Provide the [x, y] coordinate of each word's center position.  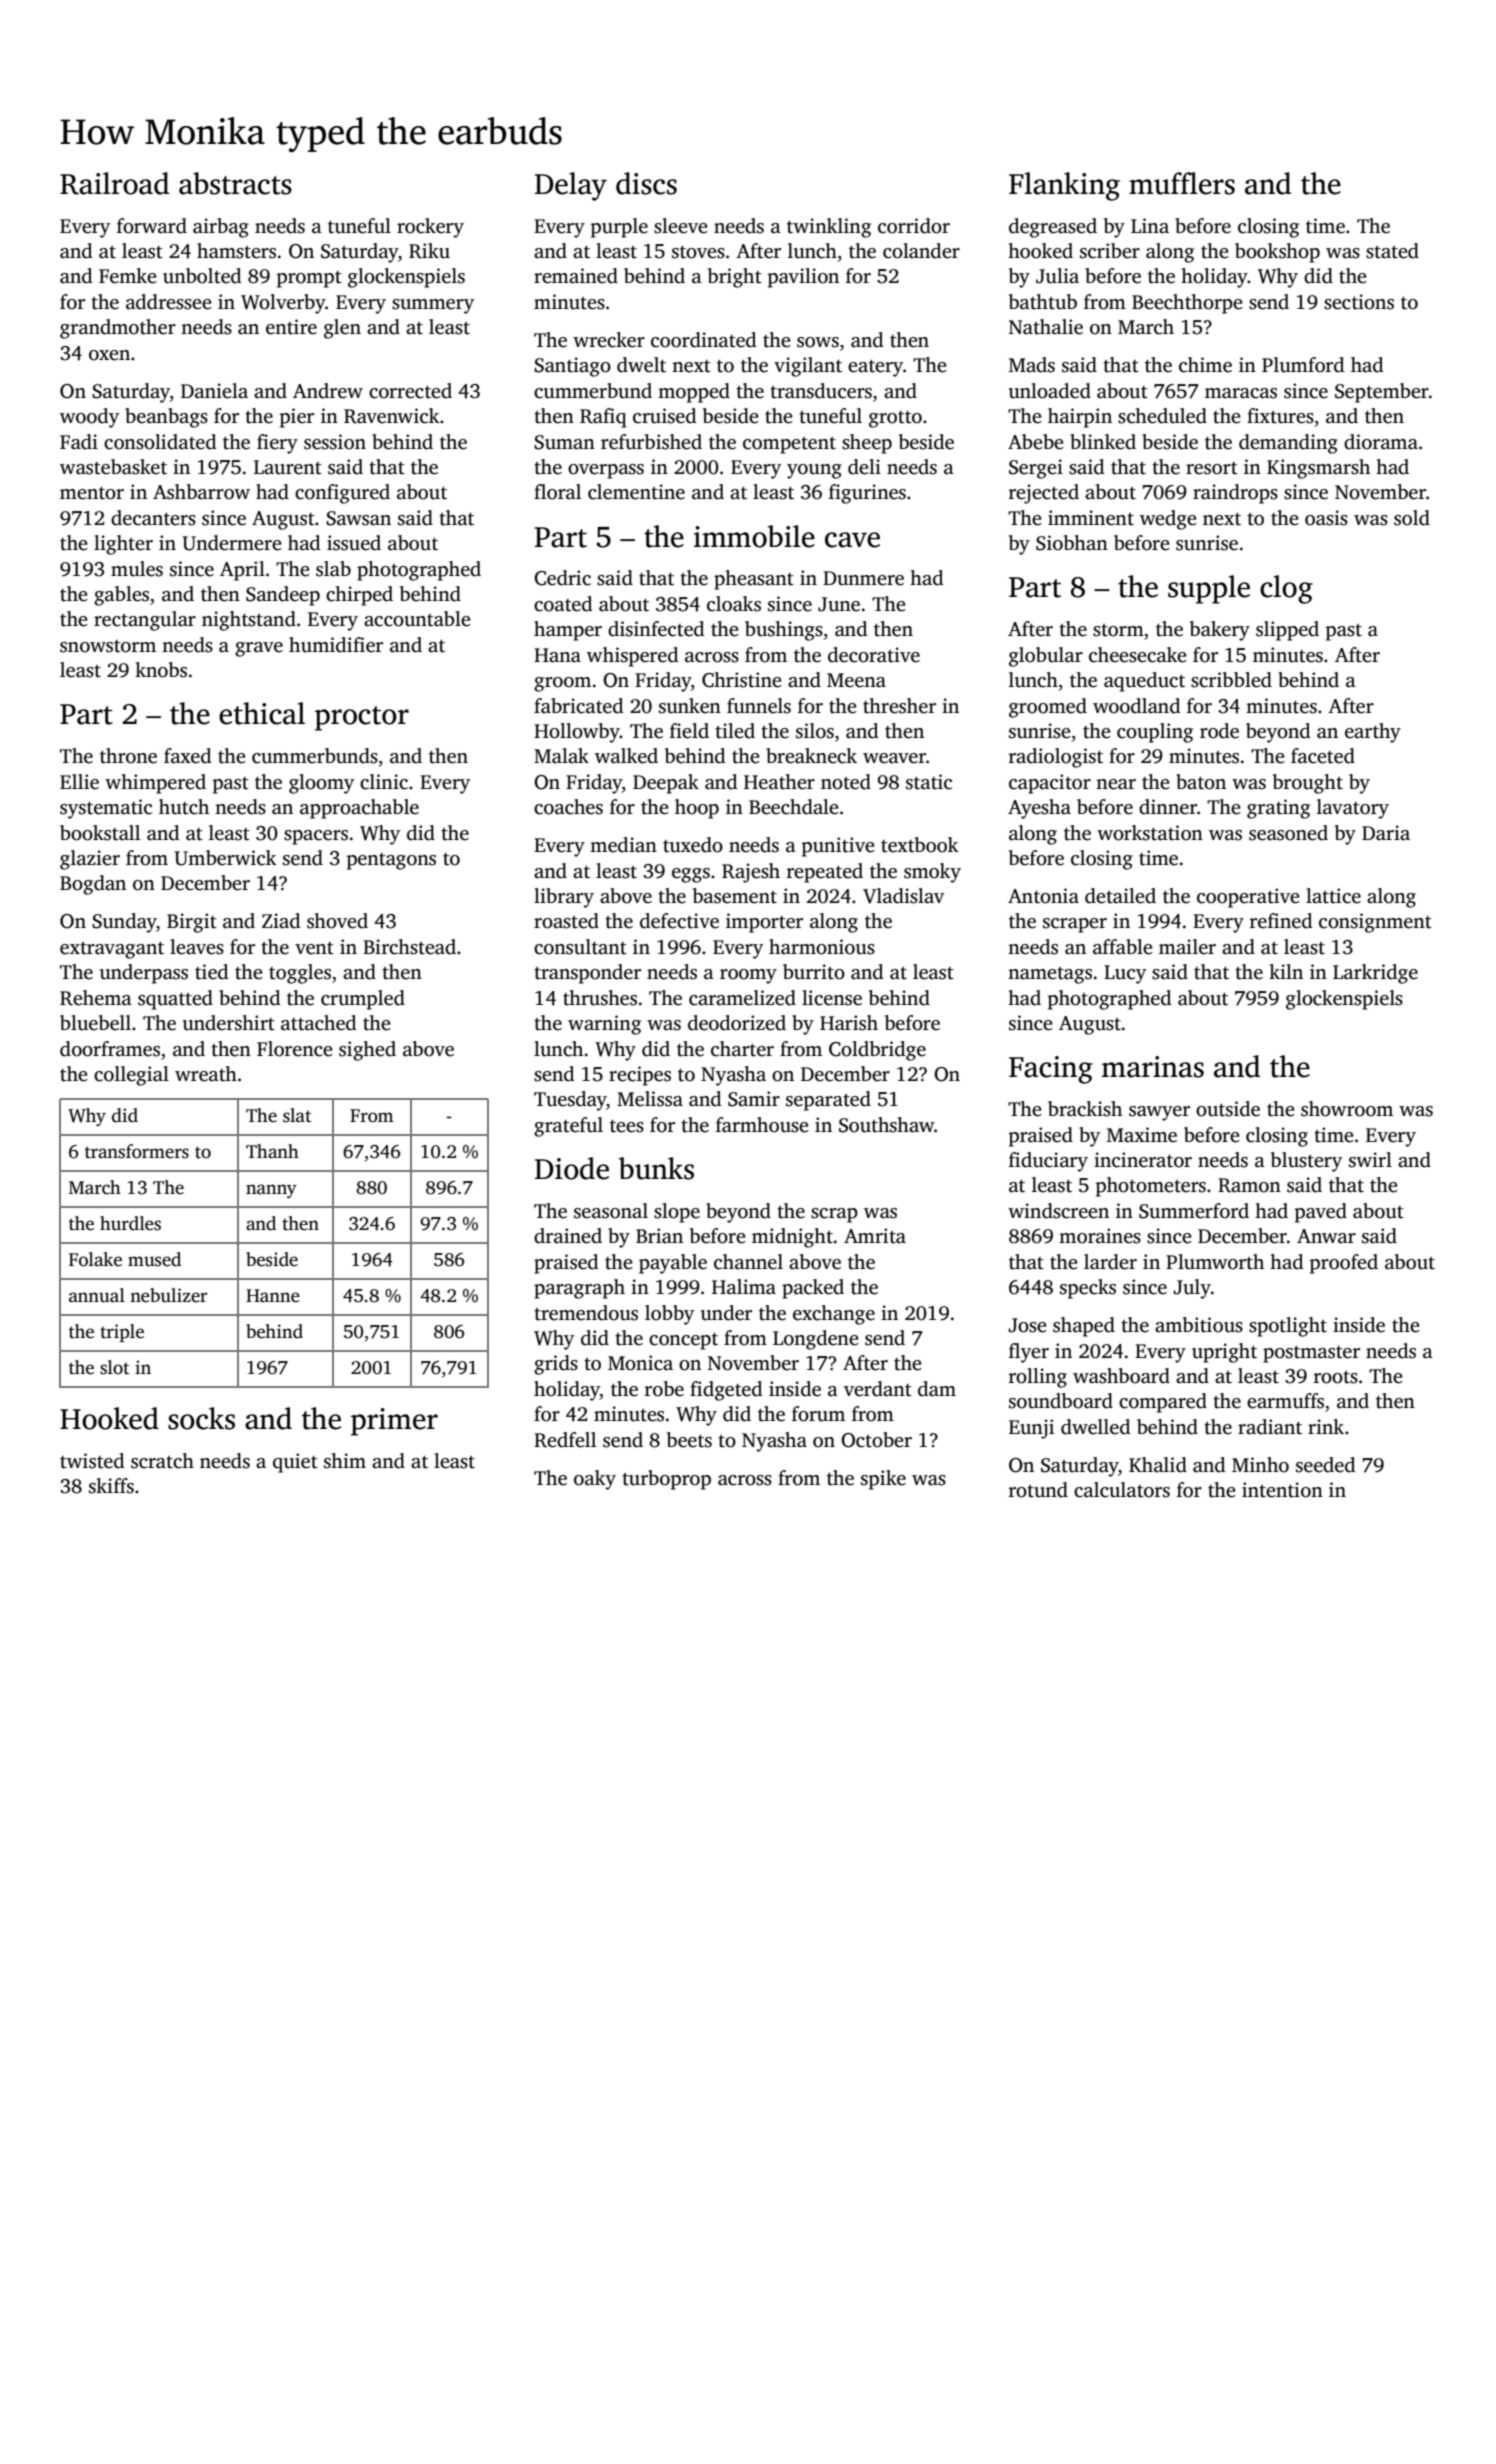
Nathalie [1046, 327]
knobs [161, 670]
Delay [571, 186]
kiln [1286, 971]
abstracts [235, 183]
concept [683, 1341]
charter [742, 1049]
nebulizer [168, 1295]
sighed [367, 1051]
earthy [1373, 733]
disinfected [656, 629]
